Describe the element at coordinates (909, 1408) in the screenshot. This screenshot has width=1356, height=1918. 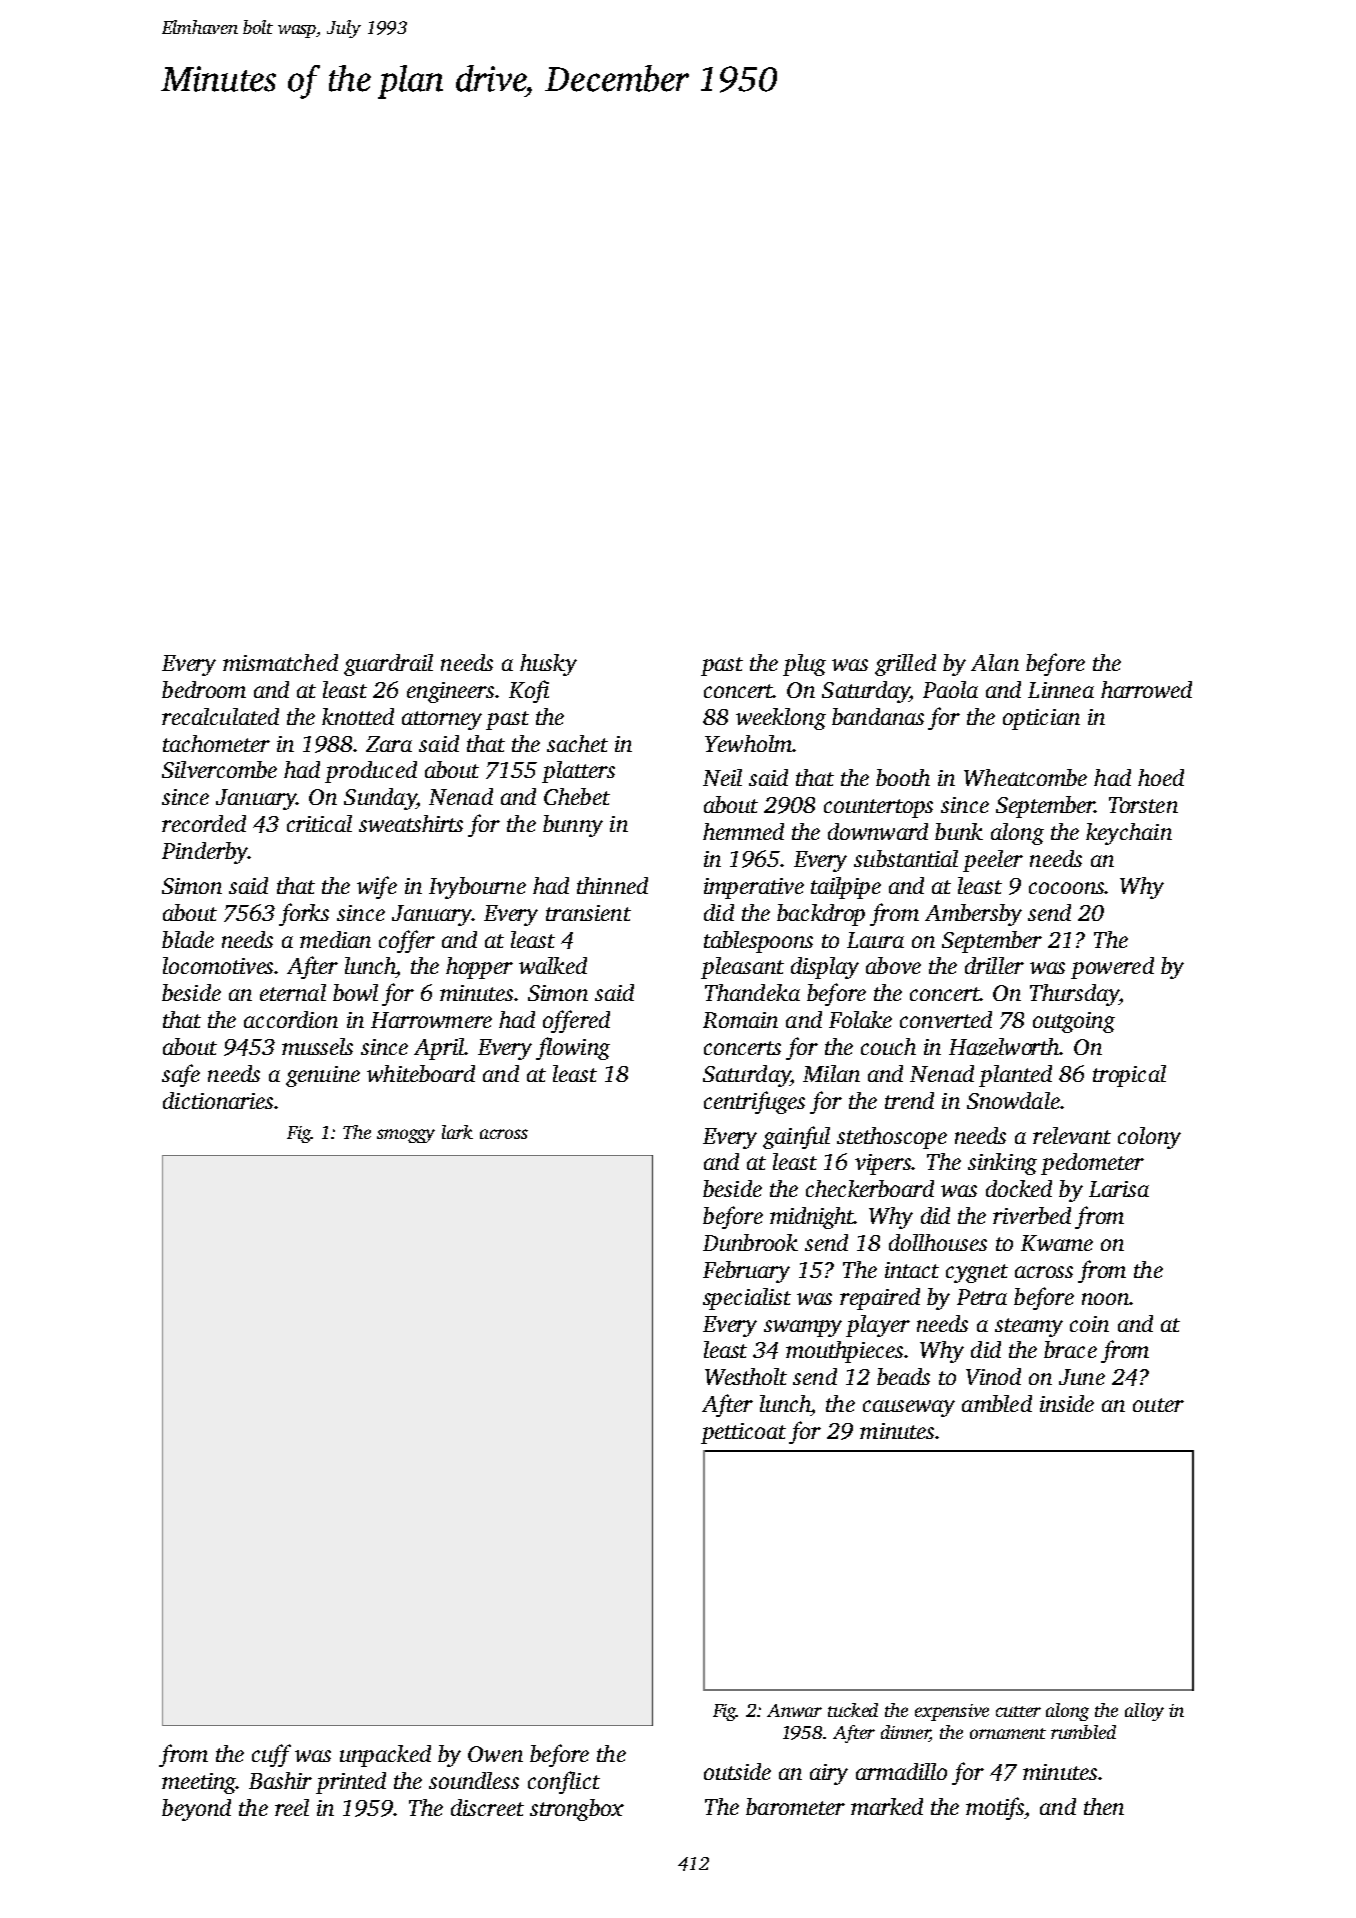
I see `causeway` at that location.
